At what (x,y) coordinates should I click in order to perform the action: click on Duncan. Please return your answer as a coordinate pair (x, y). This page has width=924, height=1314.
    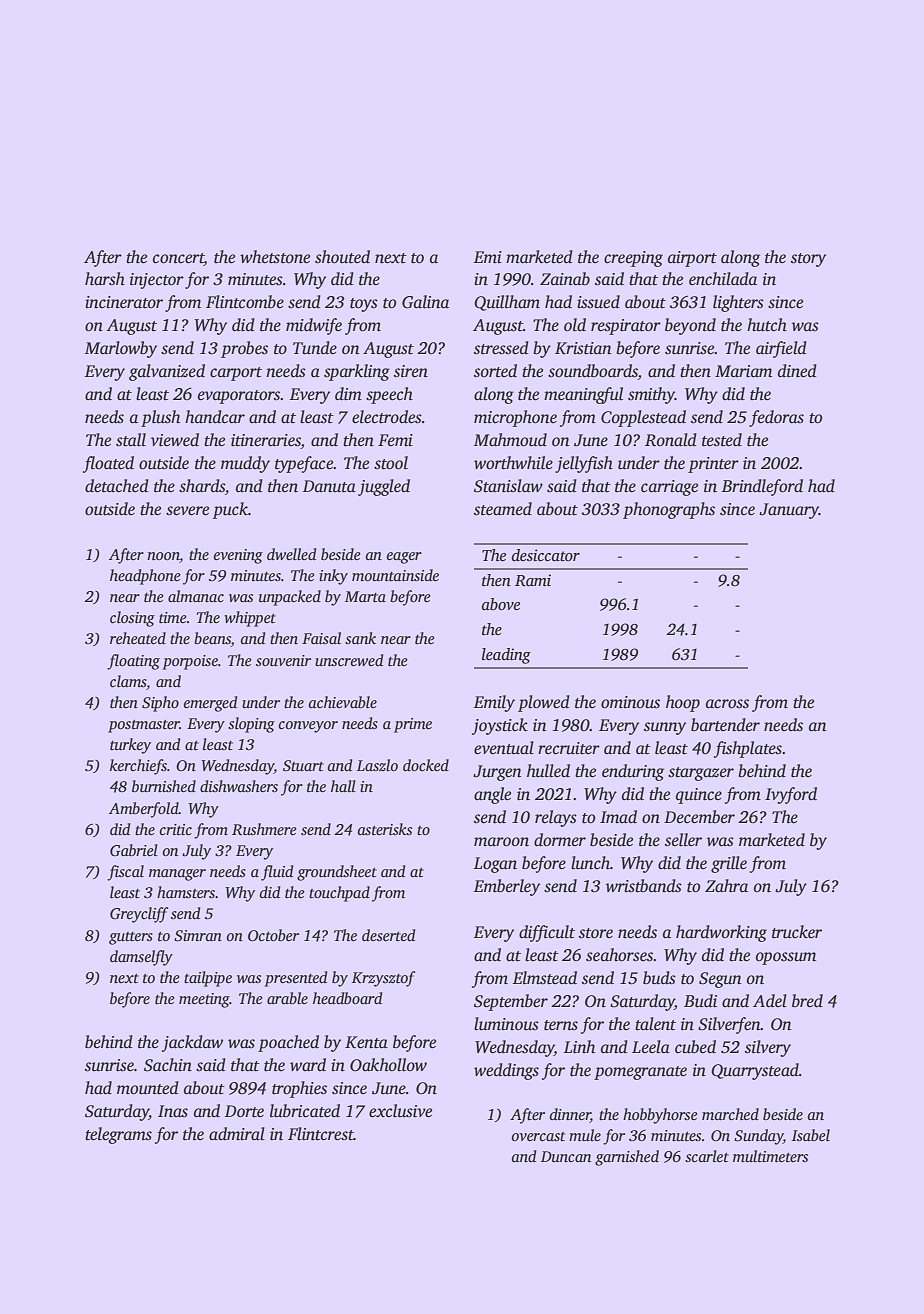
    Looking at the image, I should click on (566, 1156).
